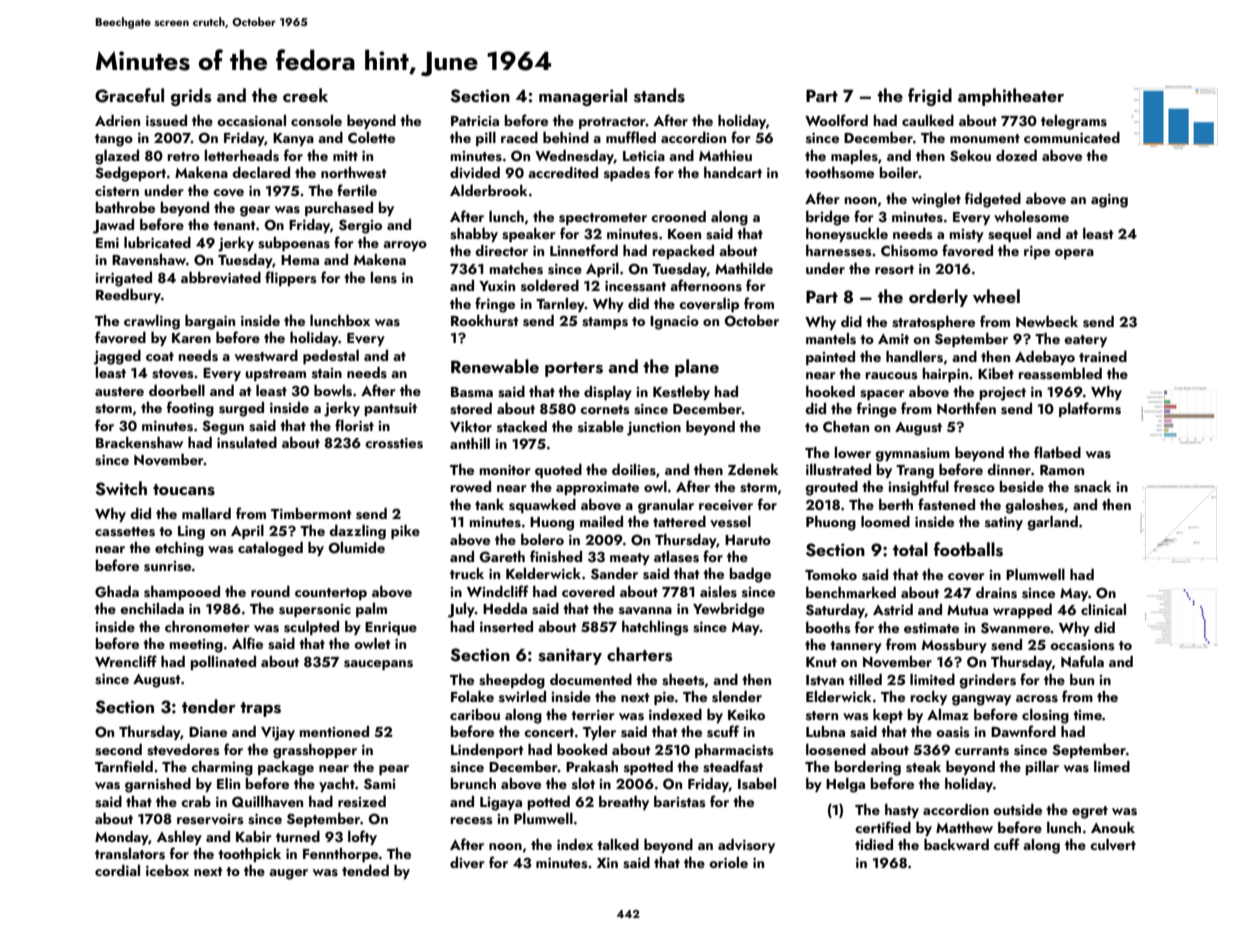 The height and width of the page is (952, 1233). I want to click on creek, so click(305, 95).
